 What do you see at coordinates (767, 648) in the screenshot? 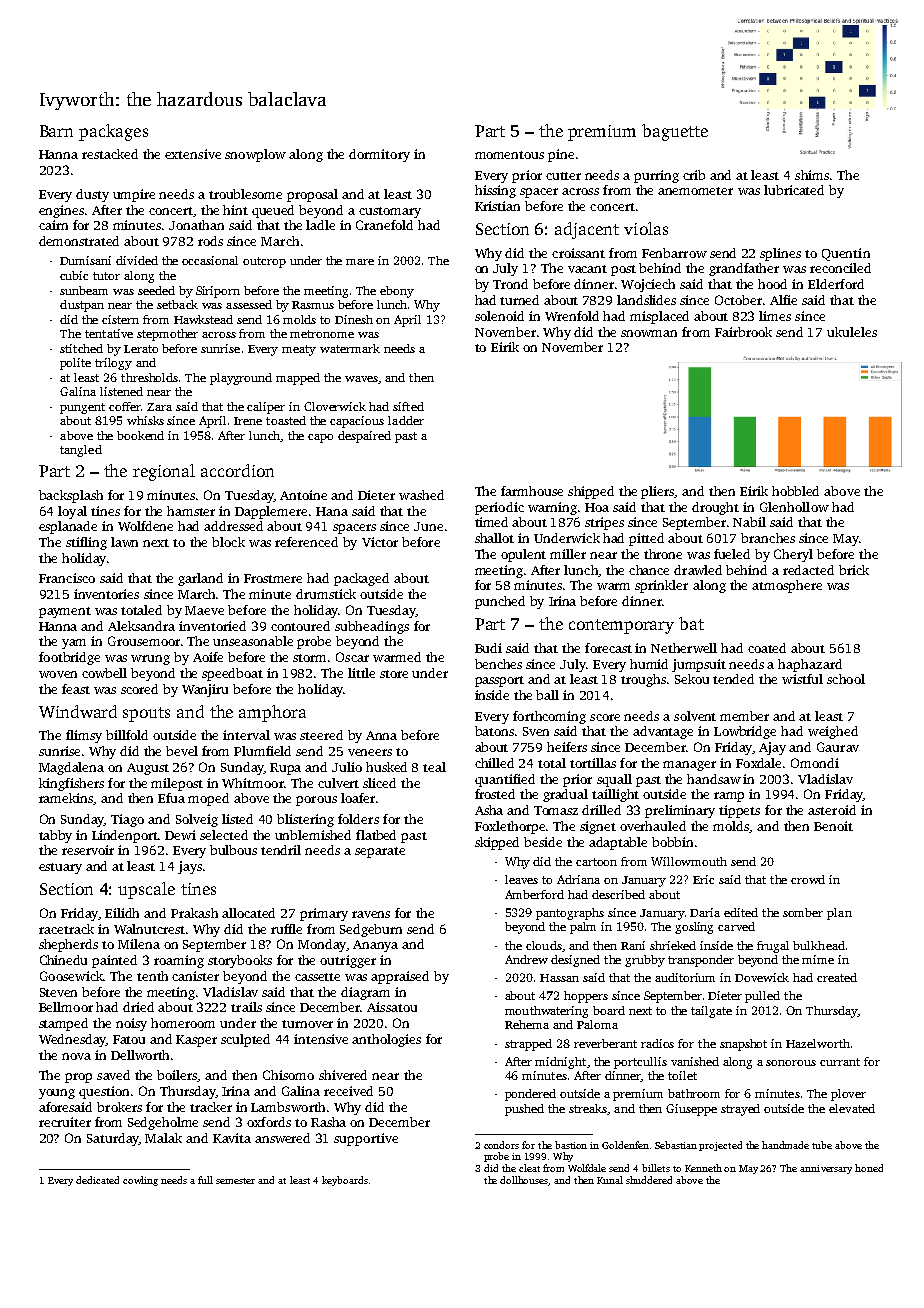
I see `coated` at bounding box center [767, 648].
